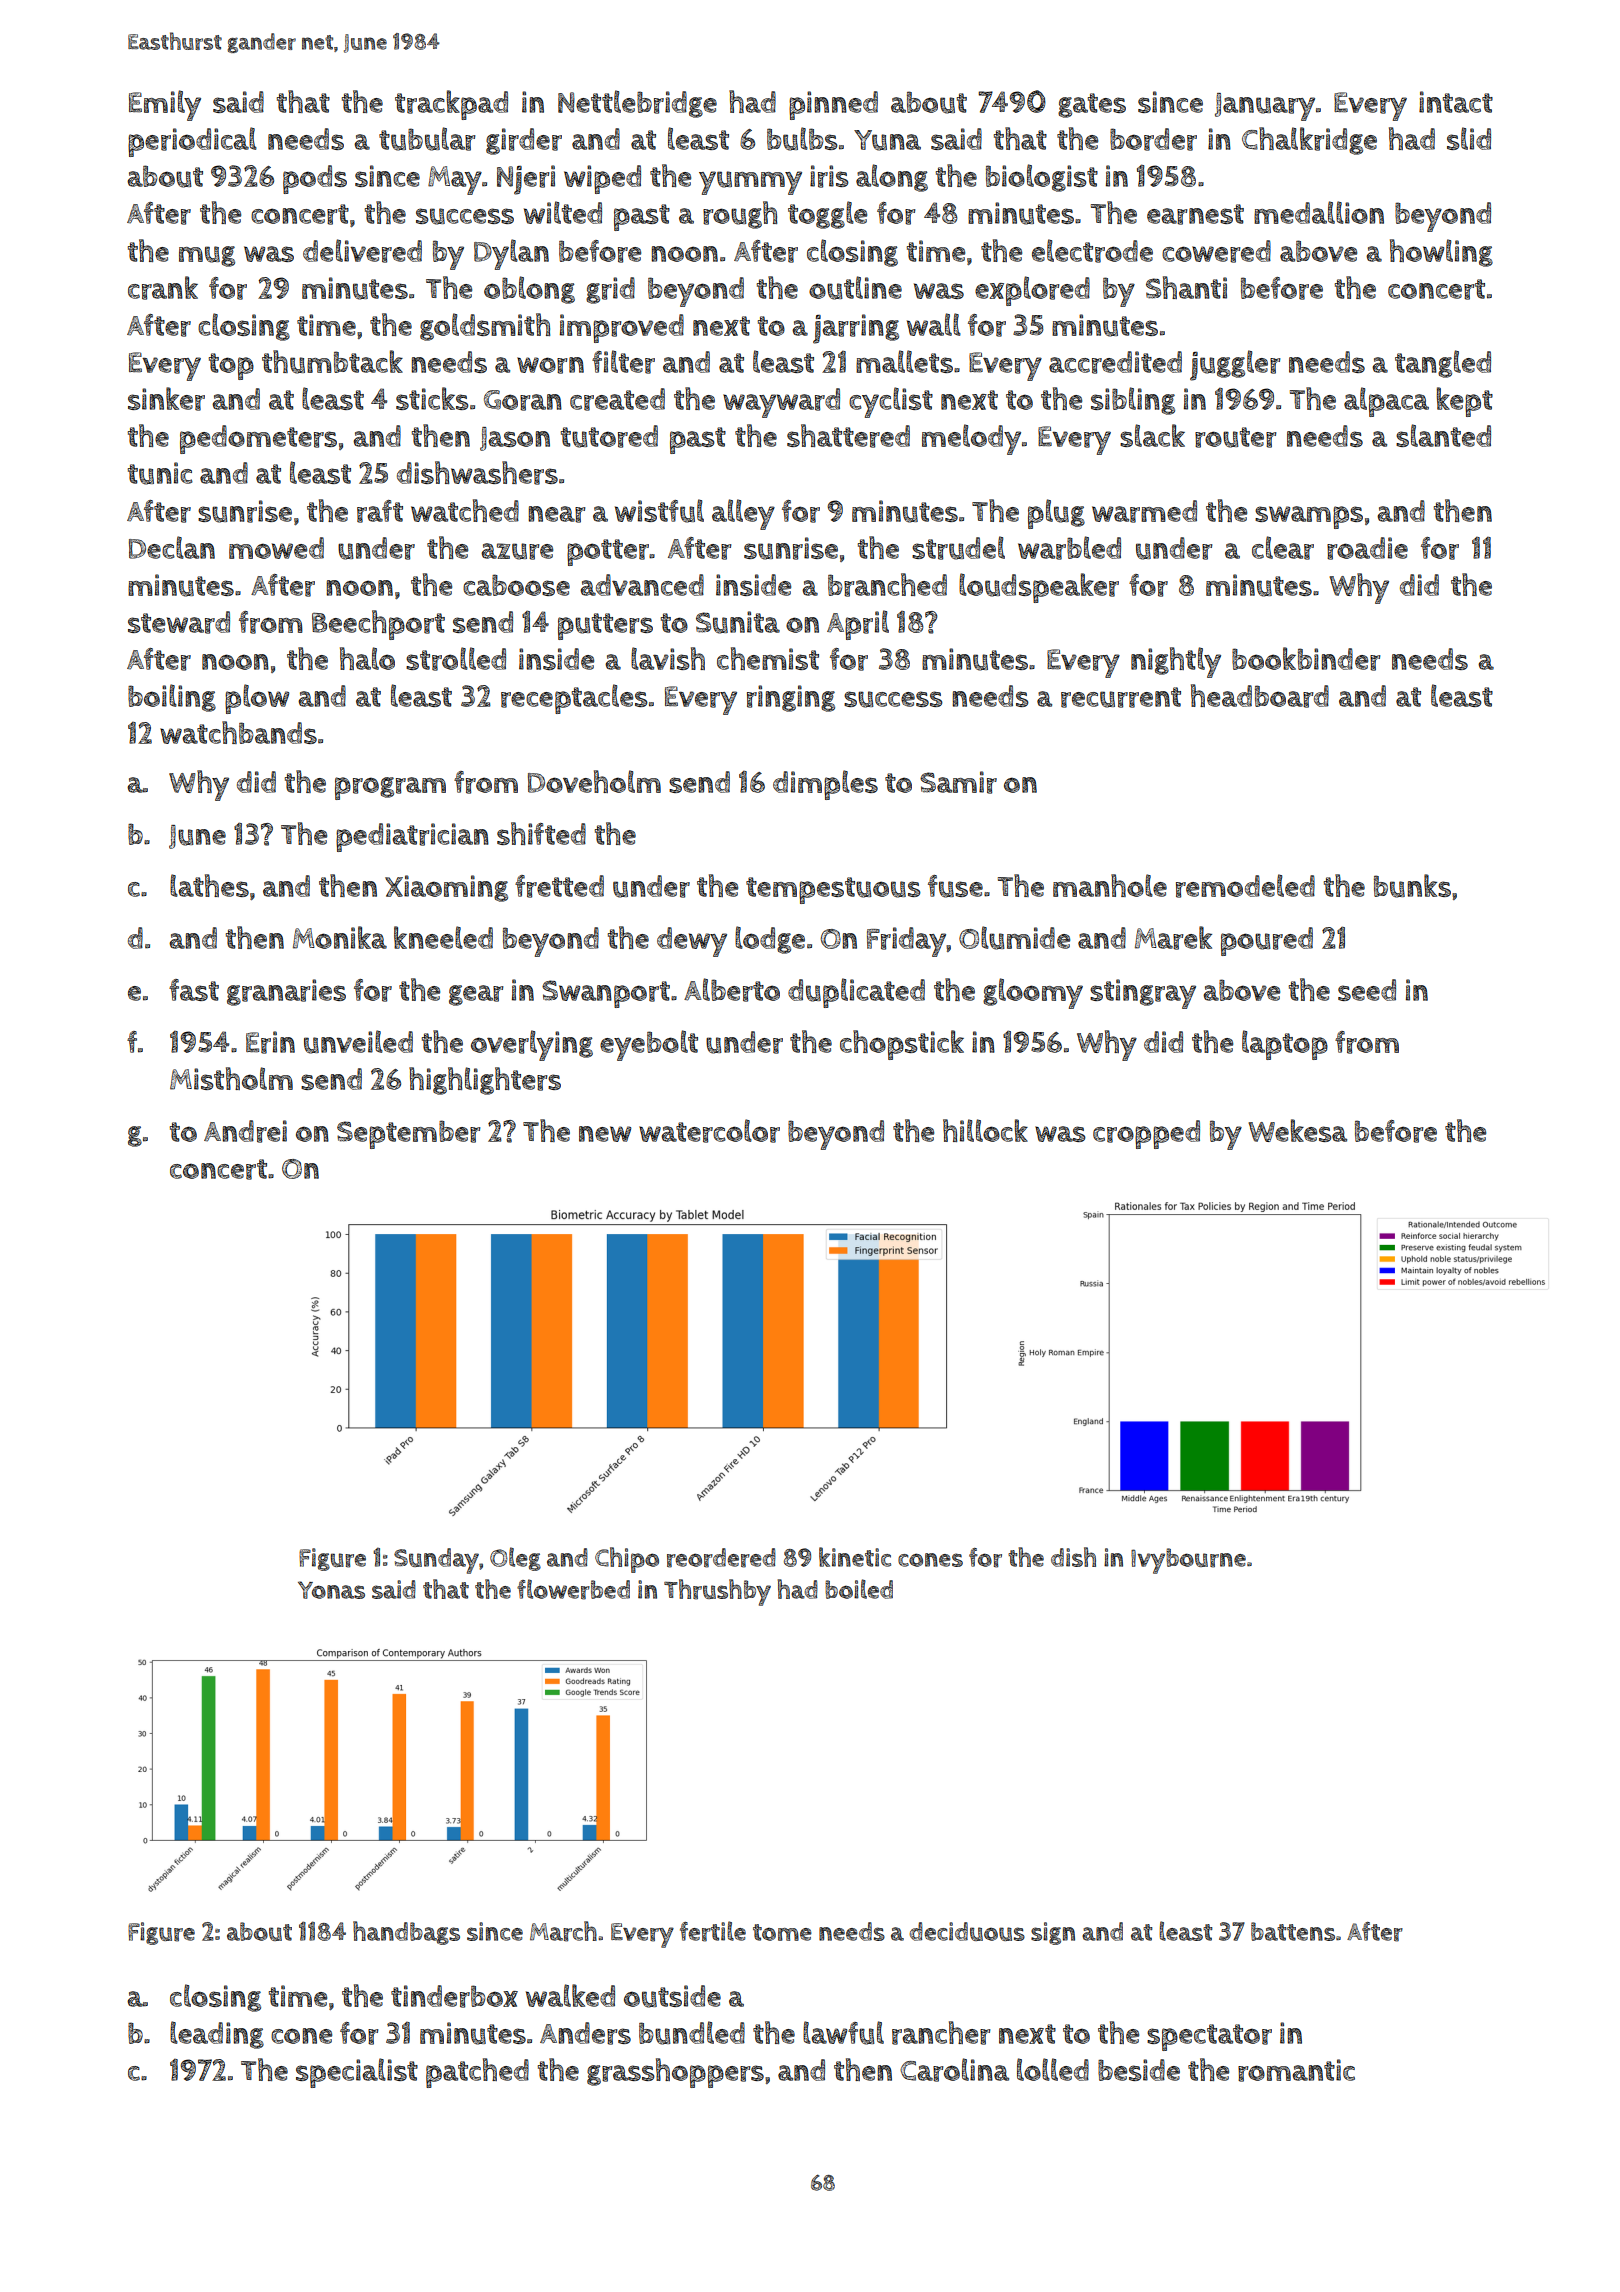 This screenshot has width=1620, height=2292. Describe the element at coordinates (1188, 1561) in the screenshot. I see `Ivybourne` at that location.
